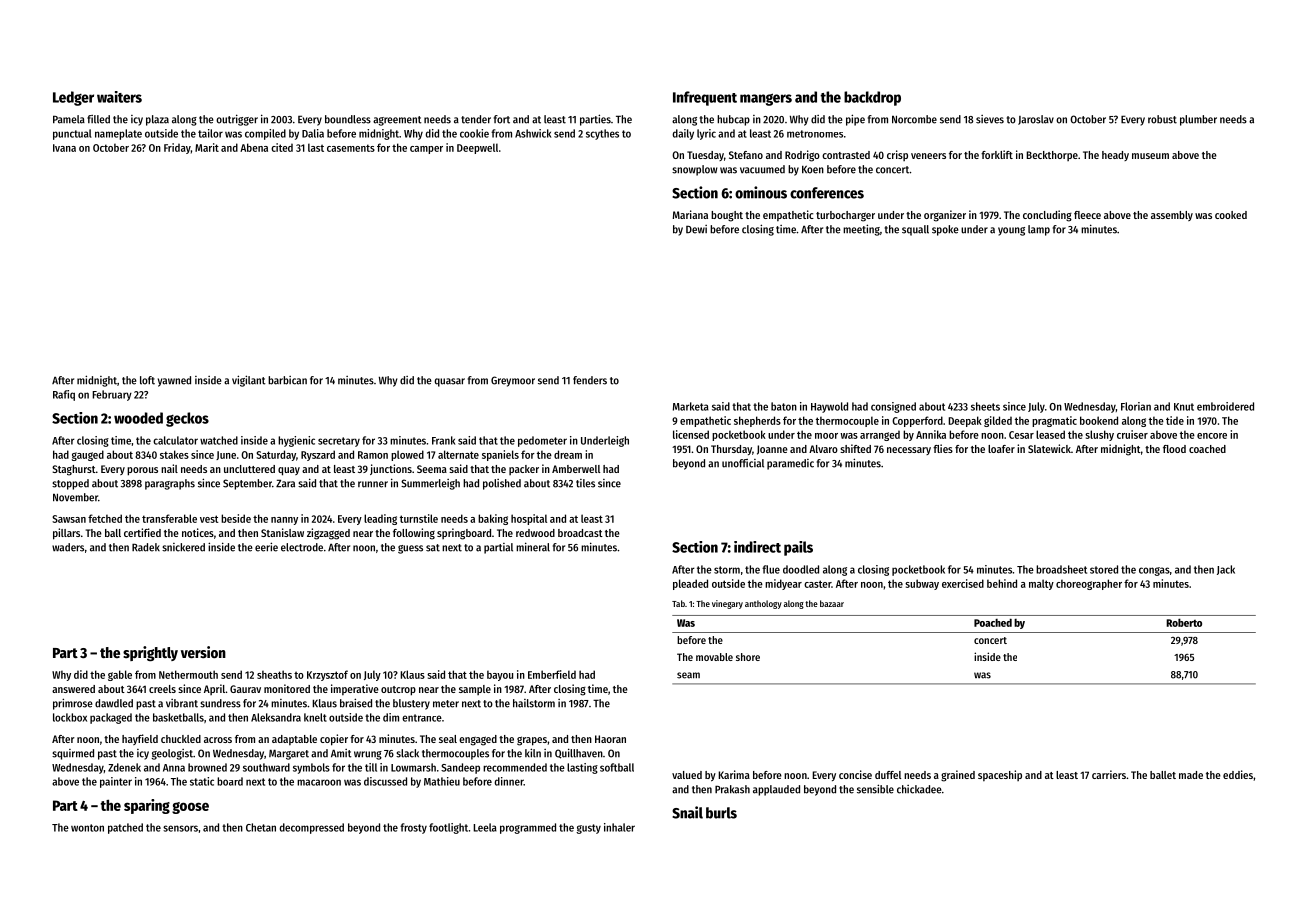 This screenshot has width=1308, height=924. I want to click on robust, so click(1162, 119).
